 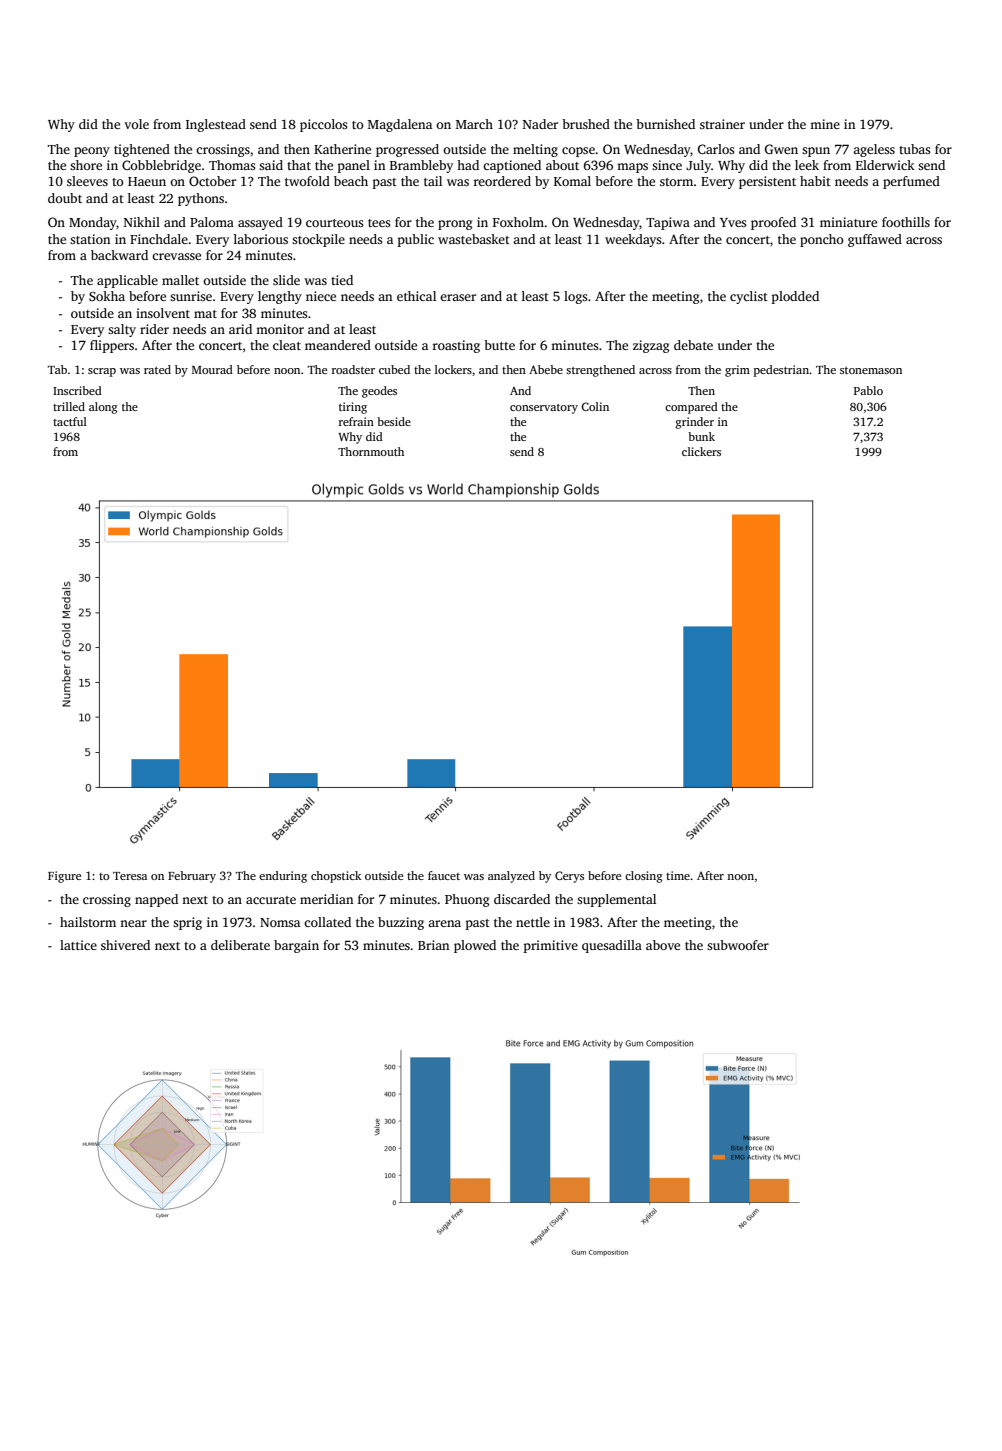 What do you see at coordinates (701, 451) in the screenshot?
I see `clickers` at bounding box center [701, 451].
